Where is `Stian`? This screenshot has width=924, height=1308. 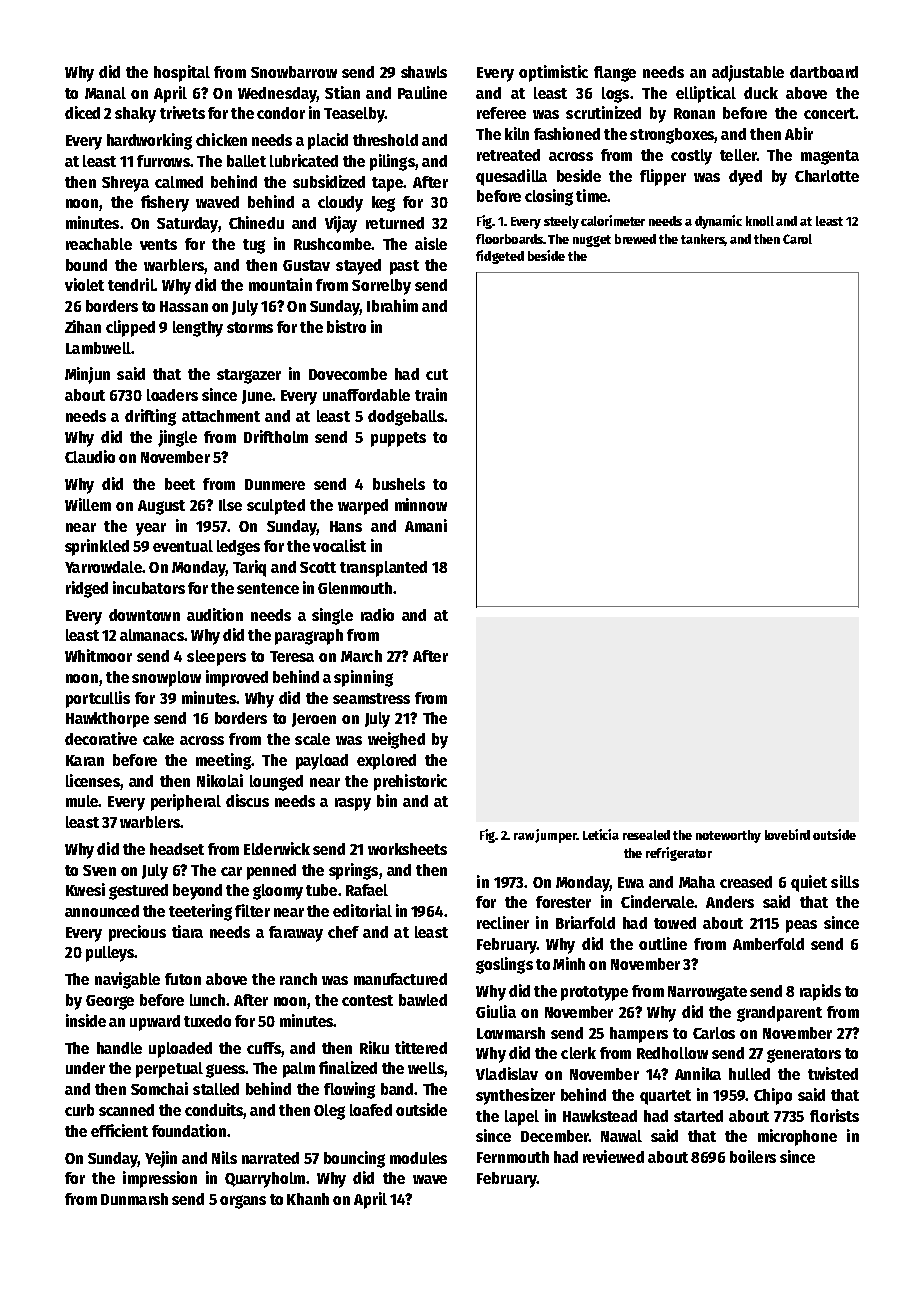
Stian is located at coordinates (342, 92).
